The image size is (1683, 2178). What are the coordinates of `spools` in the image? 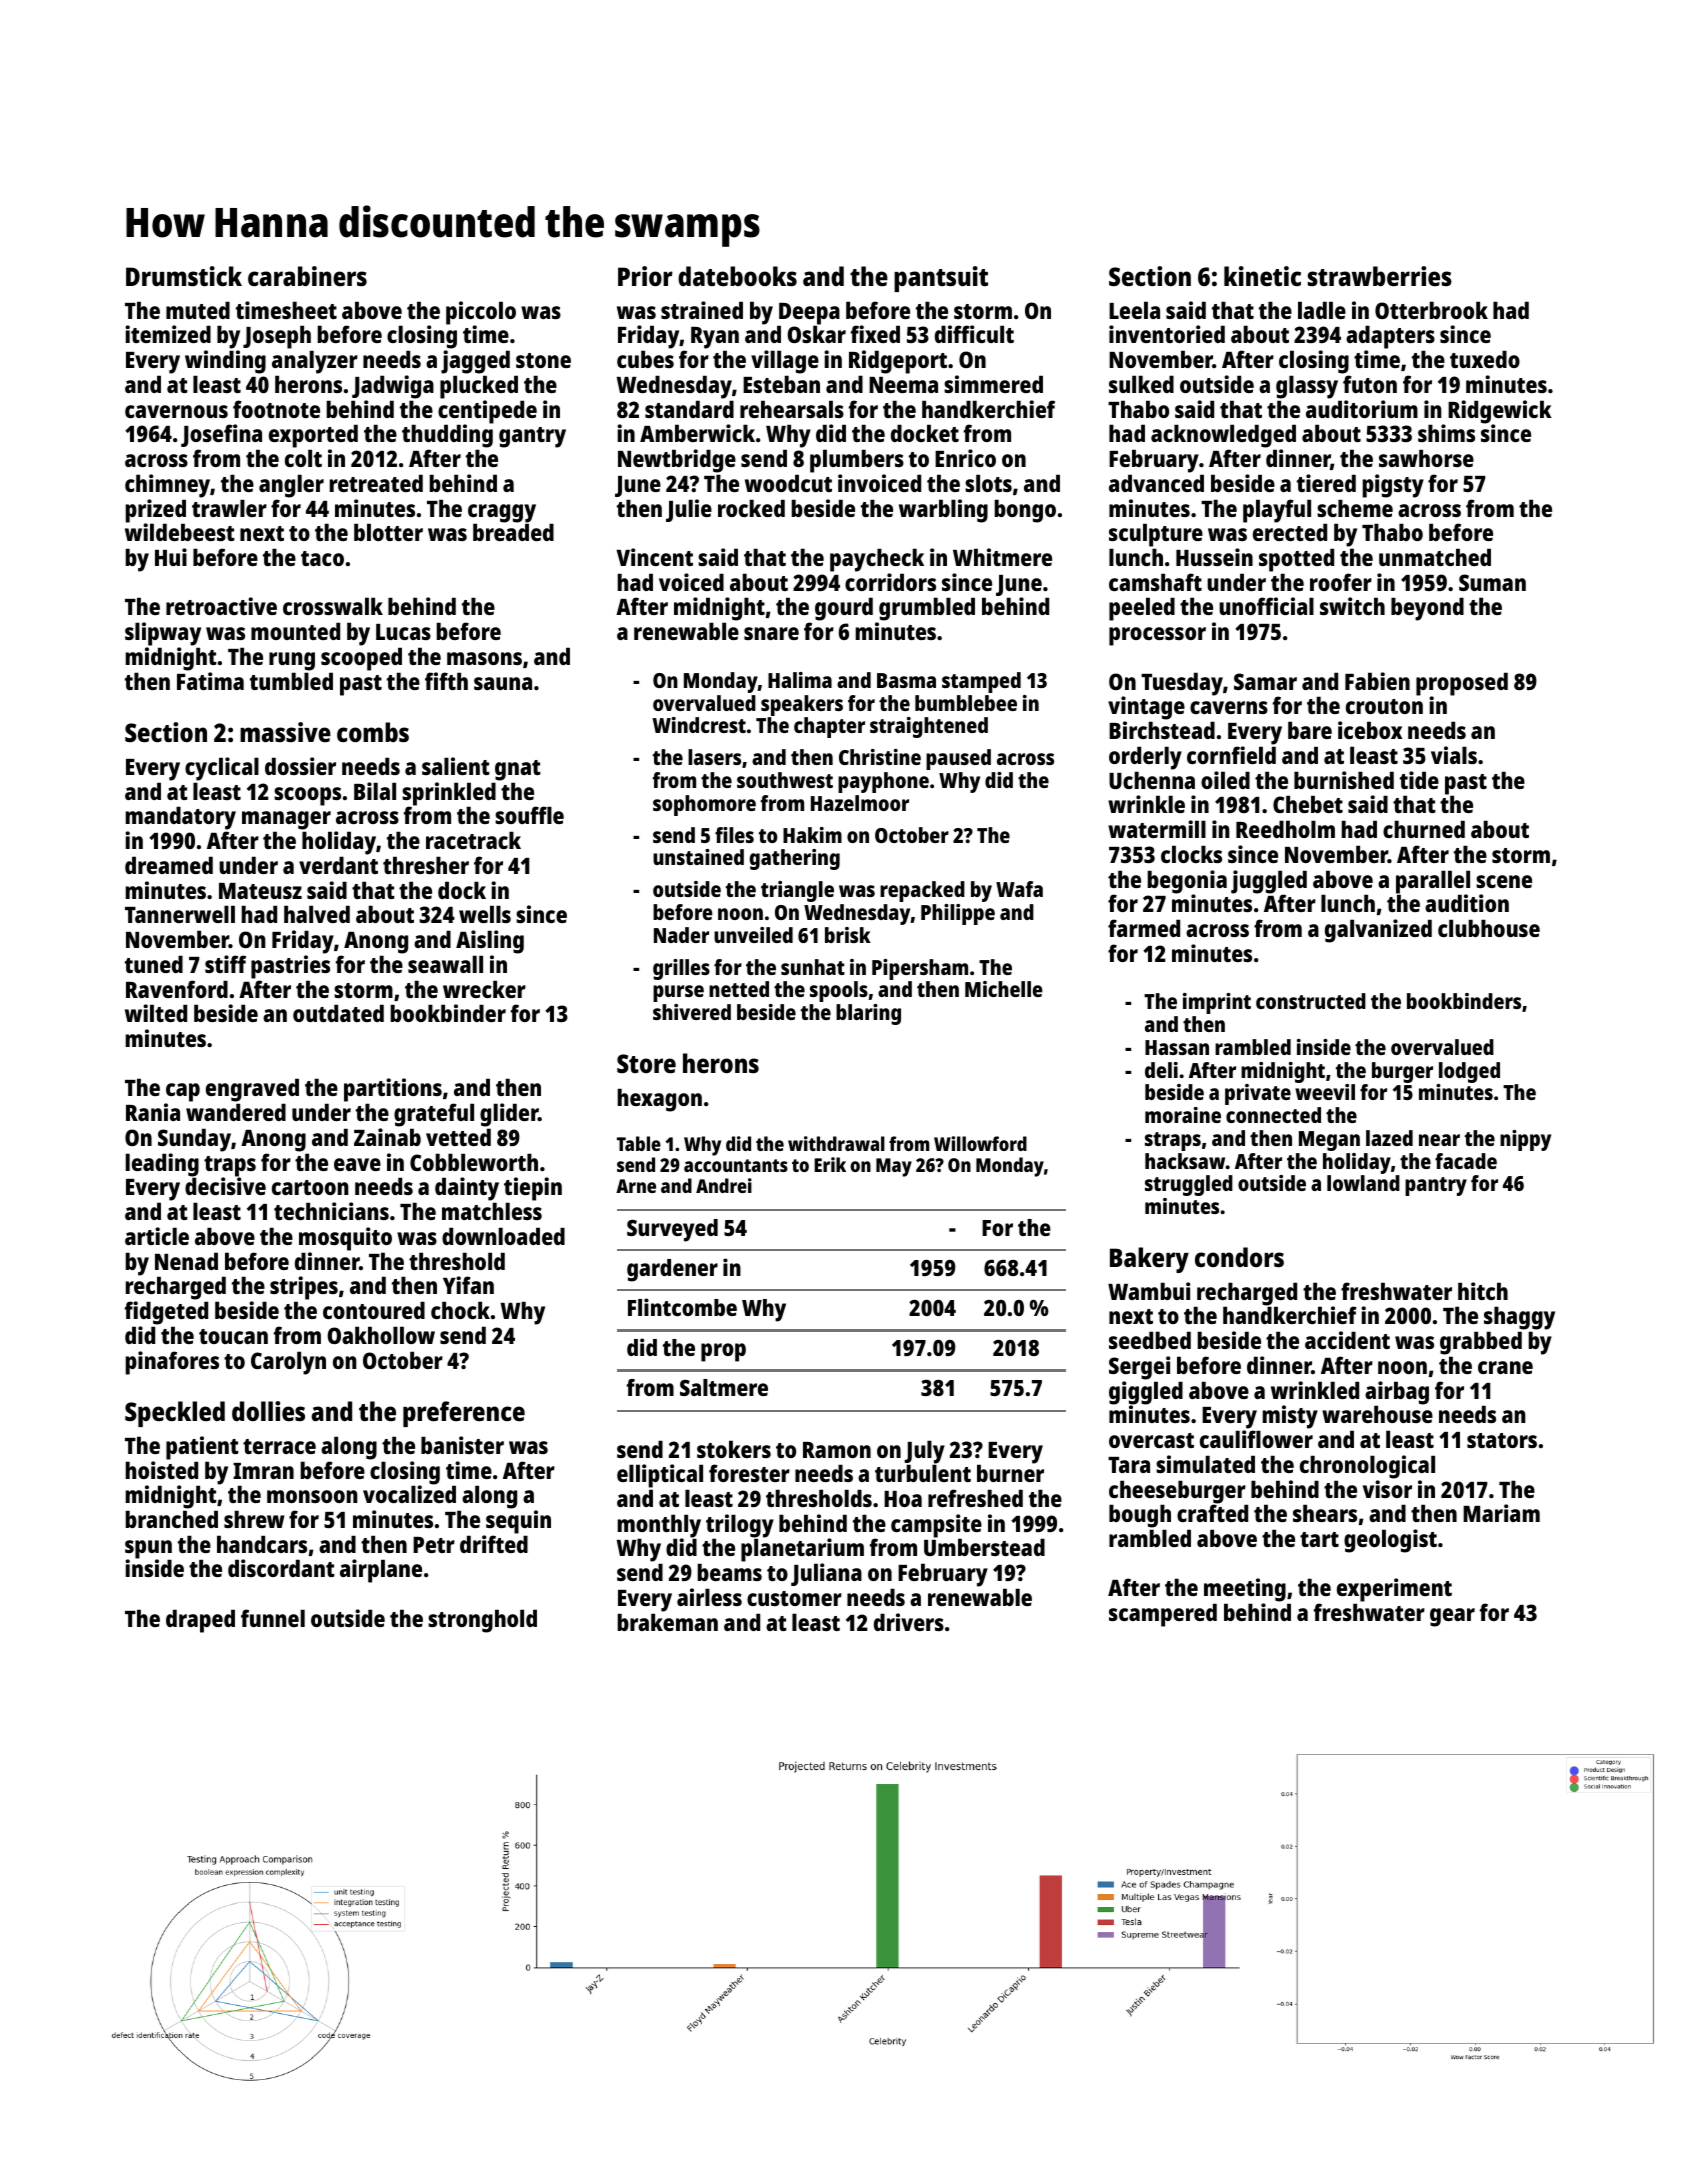 It's located at (839, 991).
